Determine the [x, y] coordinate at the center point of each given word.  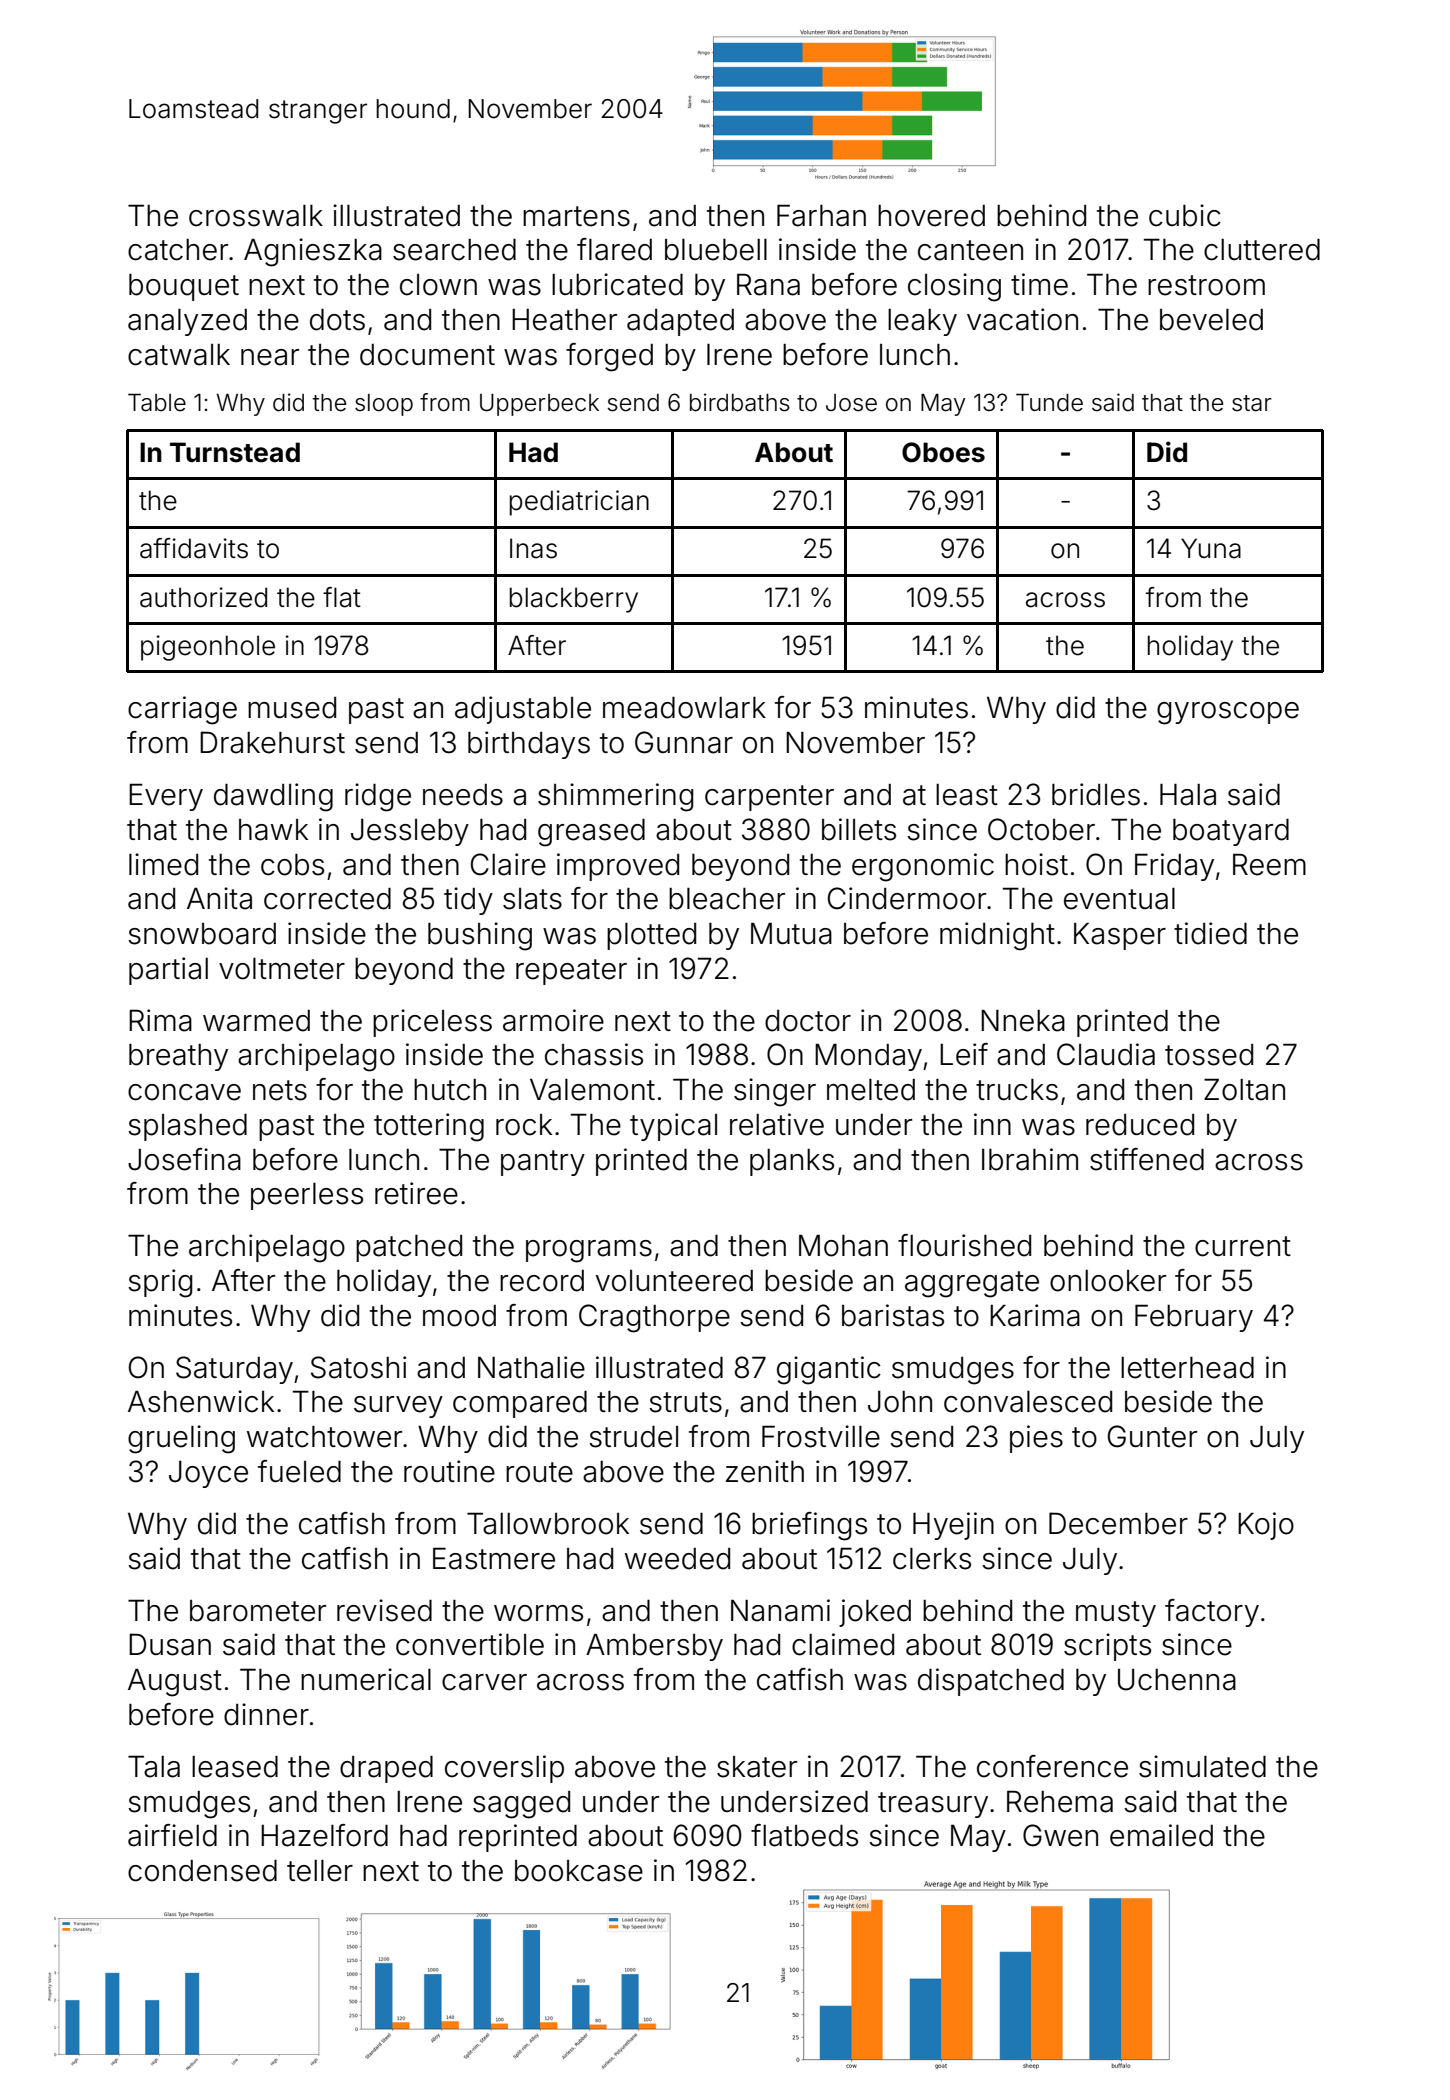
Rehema [1060, 1801]
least [967, 795]
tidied [1210, 933]
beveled [1211, 320]
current [1243, 1246]
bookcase [579, 1871]
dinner [266, 1714]
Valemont [592, 1090]
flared [614, 249]
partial [168, 971]
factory [1212, 1613]
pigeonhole [208, 648]
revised [384, 1610]
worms [538, 1613]
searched [454, 250]
